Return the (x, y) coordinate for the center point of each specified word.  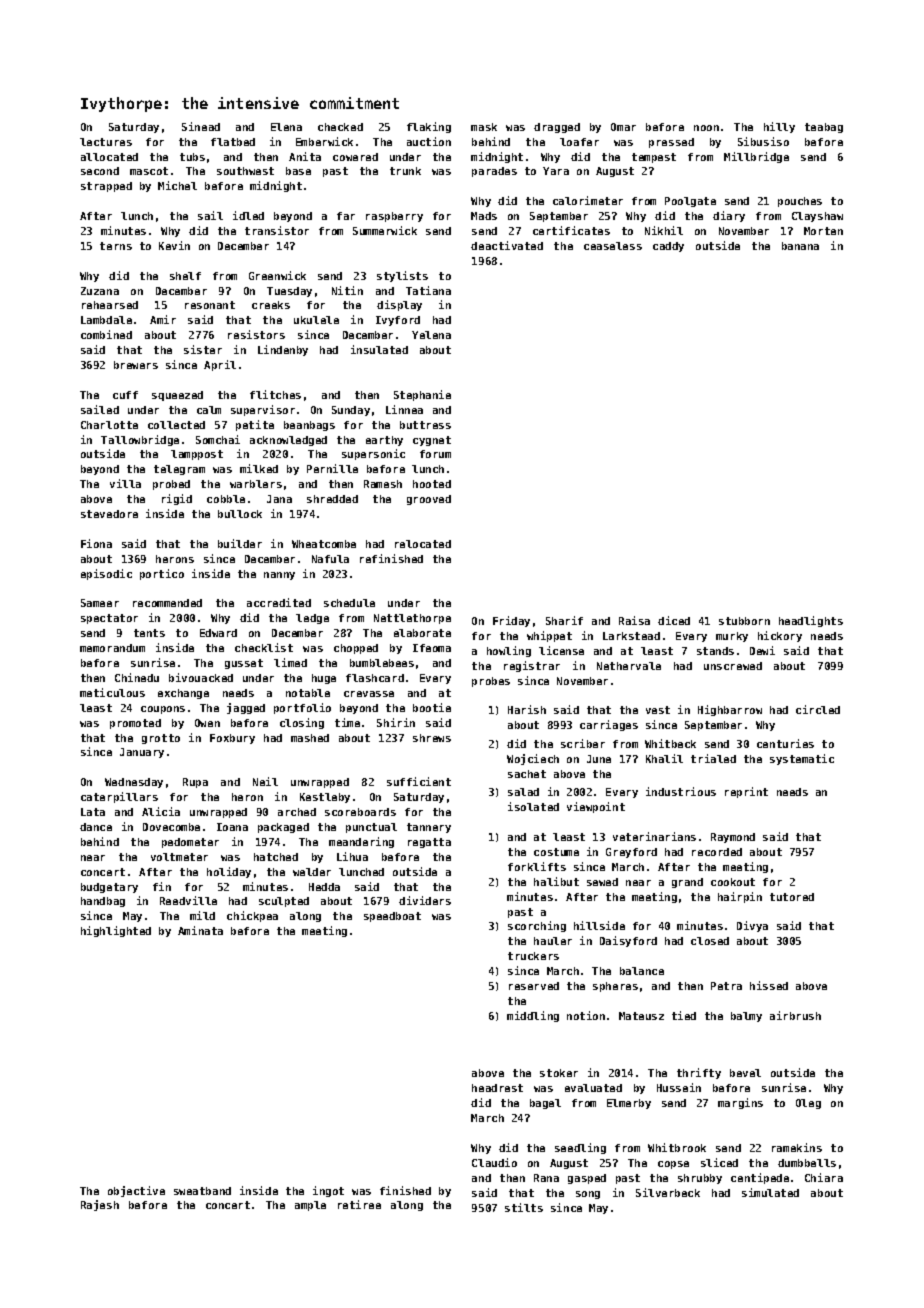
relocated (423, 544)
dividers (425, 900)
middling (533, 1016)
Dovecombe (171, 827)
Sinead (201, 126)
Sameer (100, 603)
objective (136, 1191)
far (346, 216)
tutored (792, 897)
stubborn (744, 621)
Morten (823, 231)
